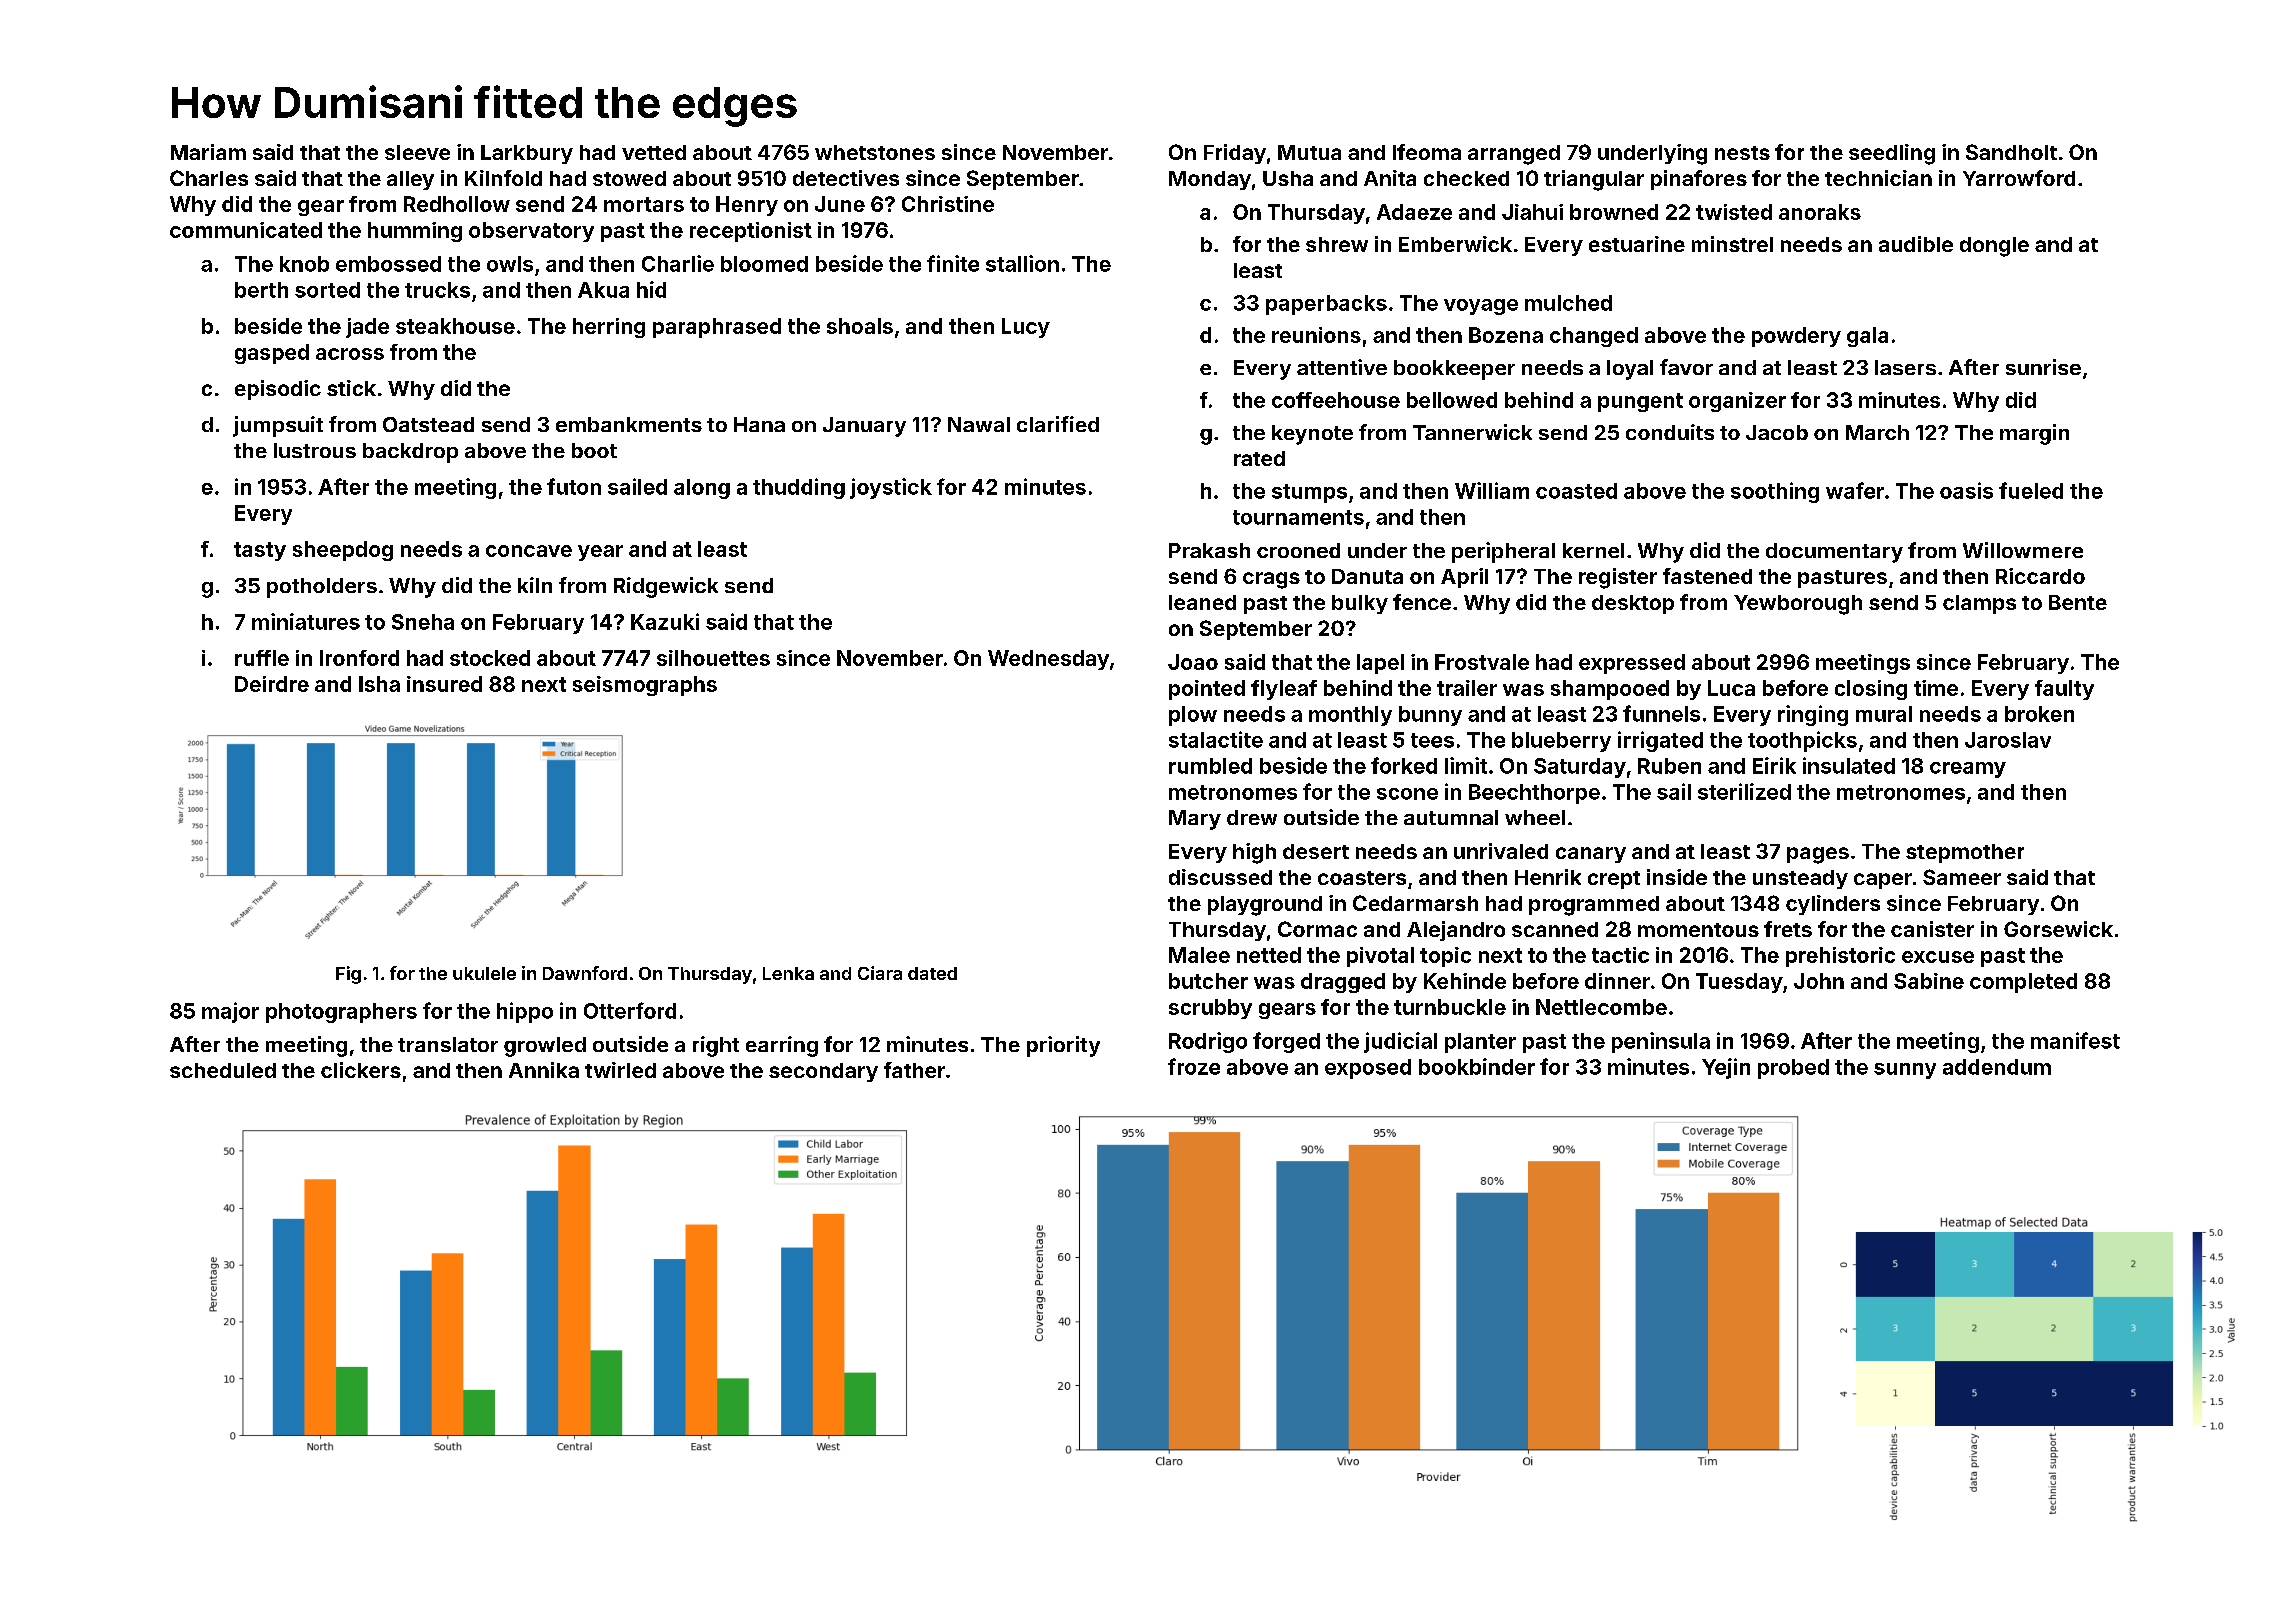 The width and height of the image is (2292, 1620). I want to click on concave, so click(529, 551).
